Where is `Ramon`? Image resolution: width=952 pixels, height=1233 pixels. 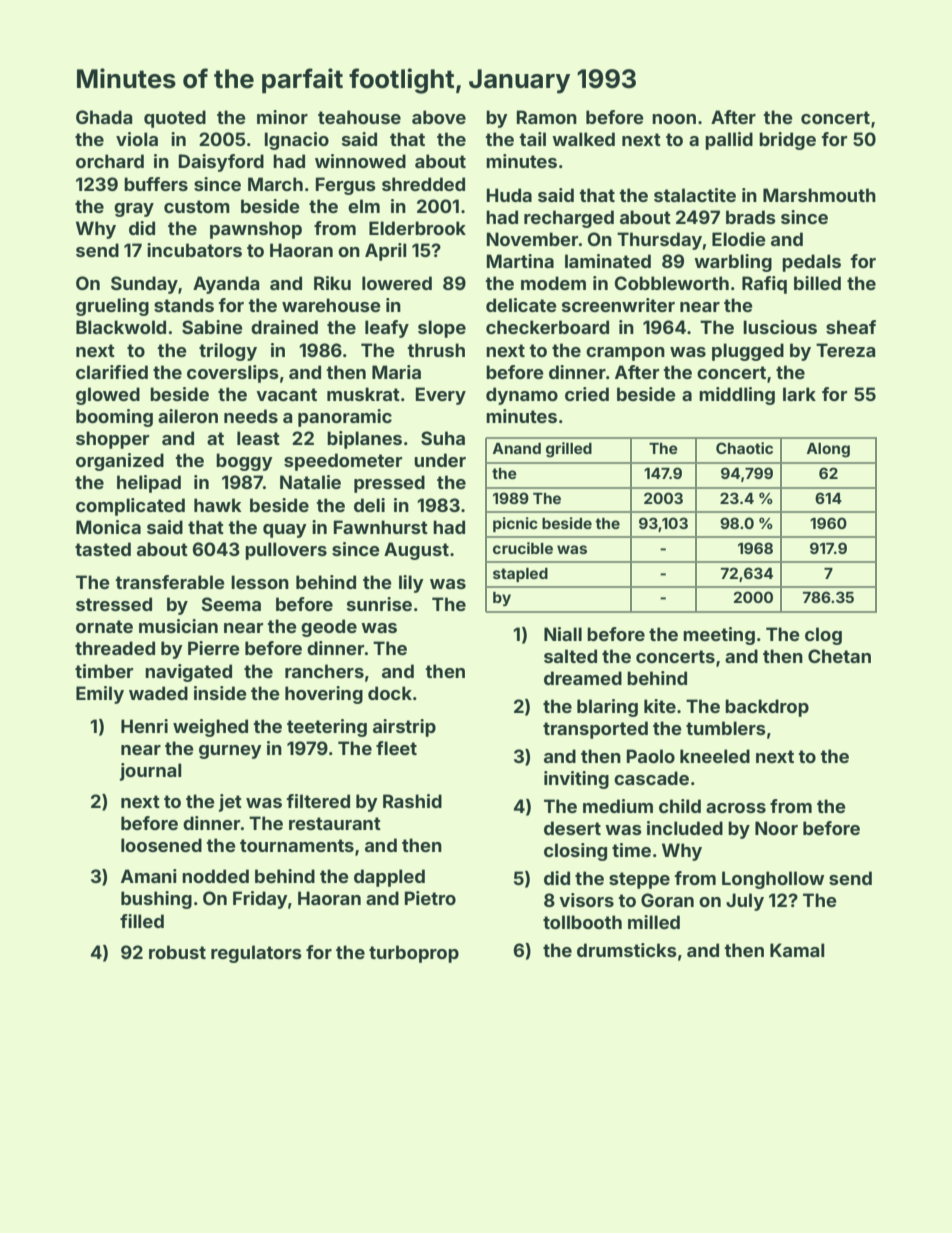
Ramon is located at coordinates (547, 117).
